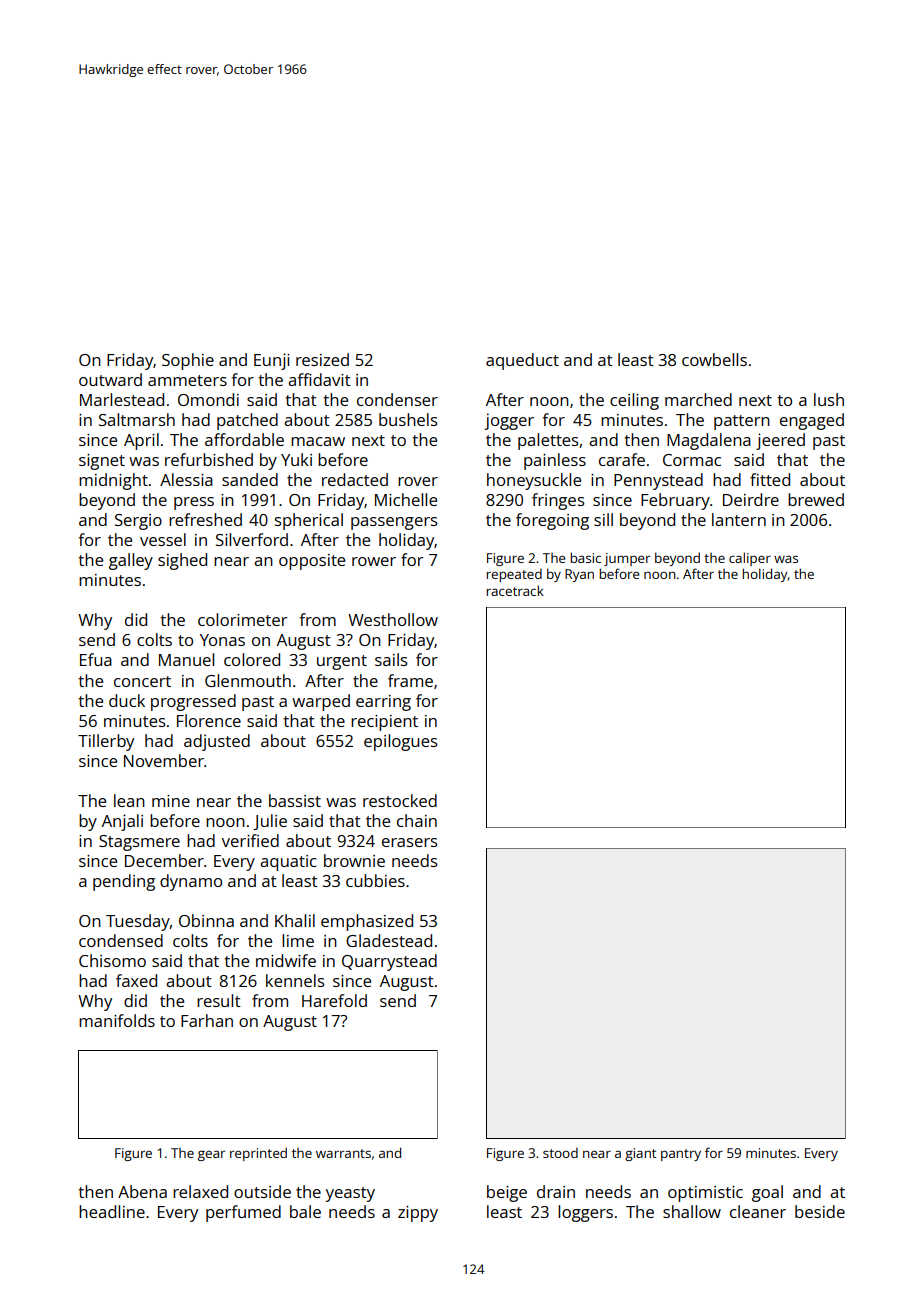 The width and height of the image is (924, 1314). What do you see at coordinates (812, 421) in the image?
I see `engaged` at bounding box center [812, 421].
